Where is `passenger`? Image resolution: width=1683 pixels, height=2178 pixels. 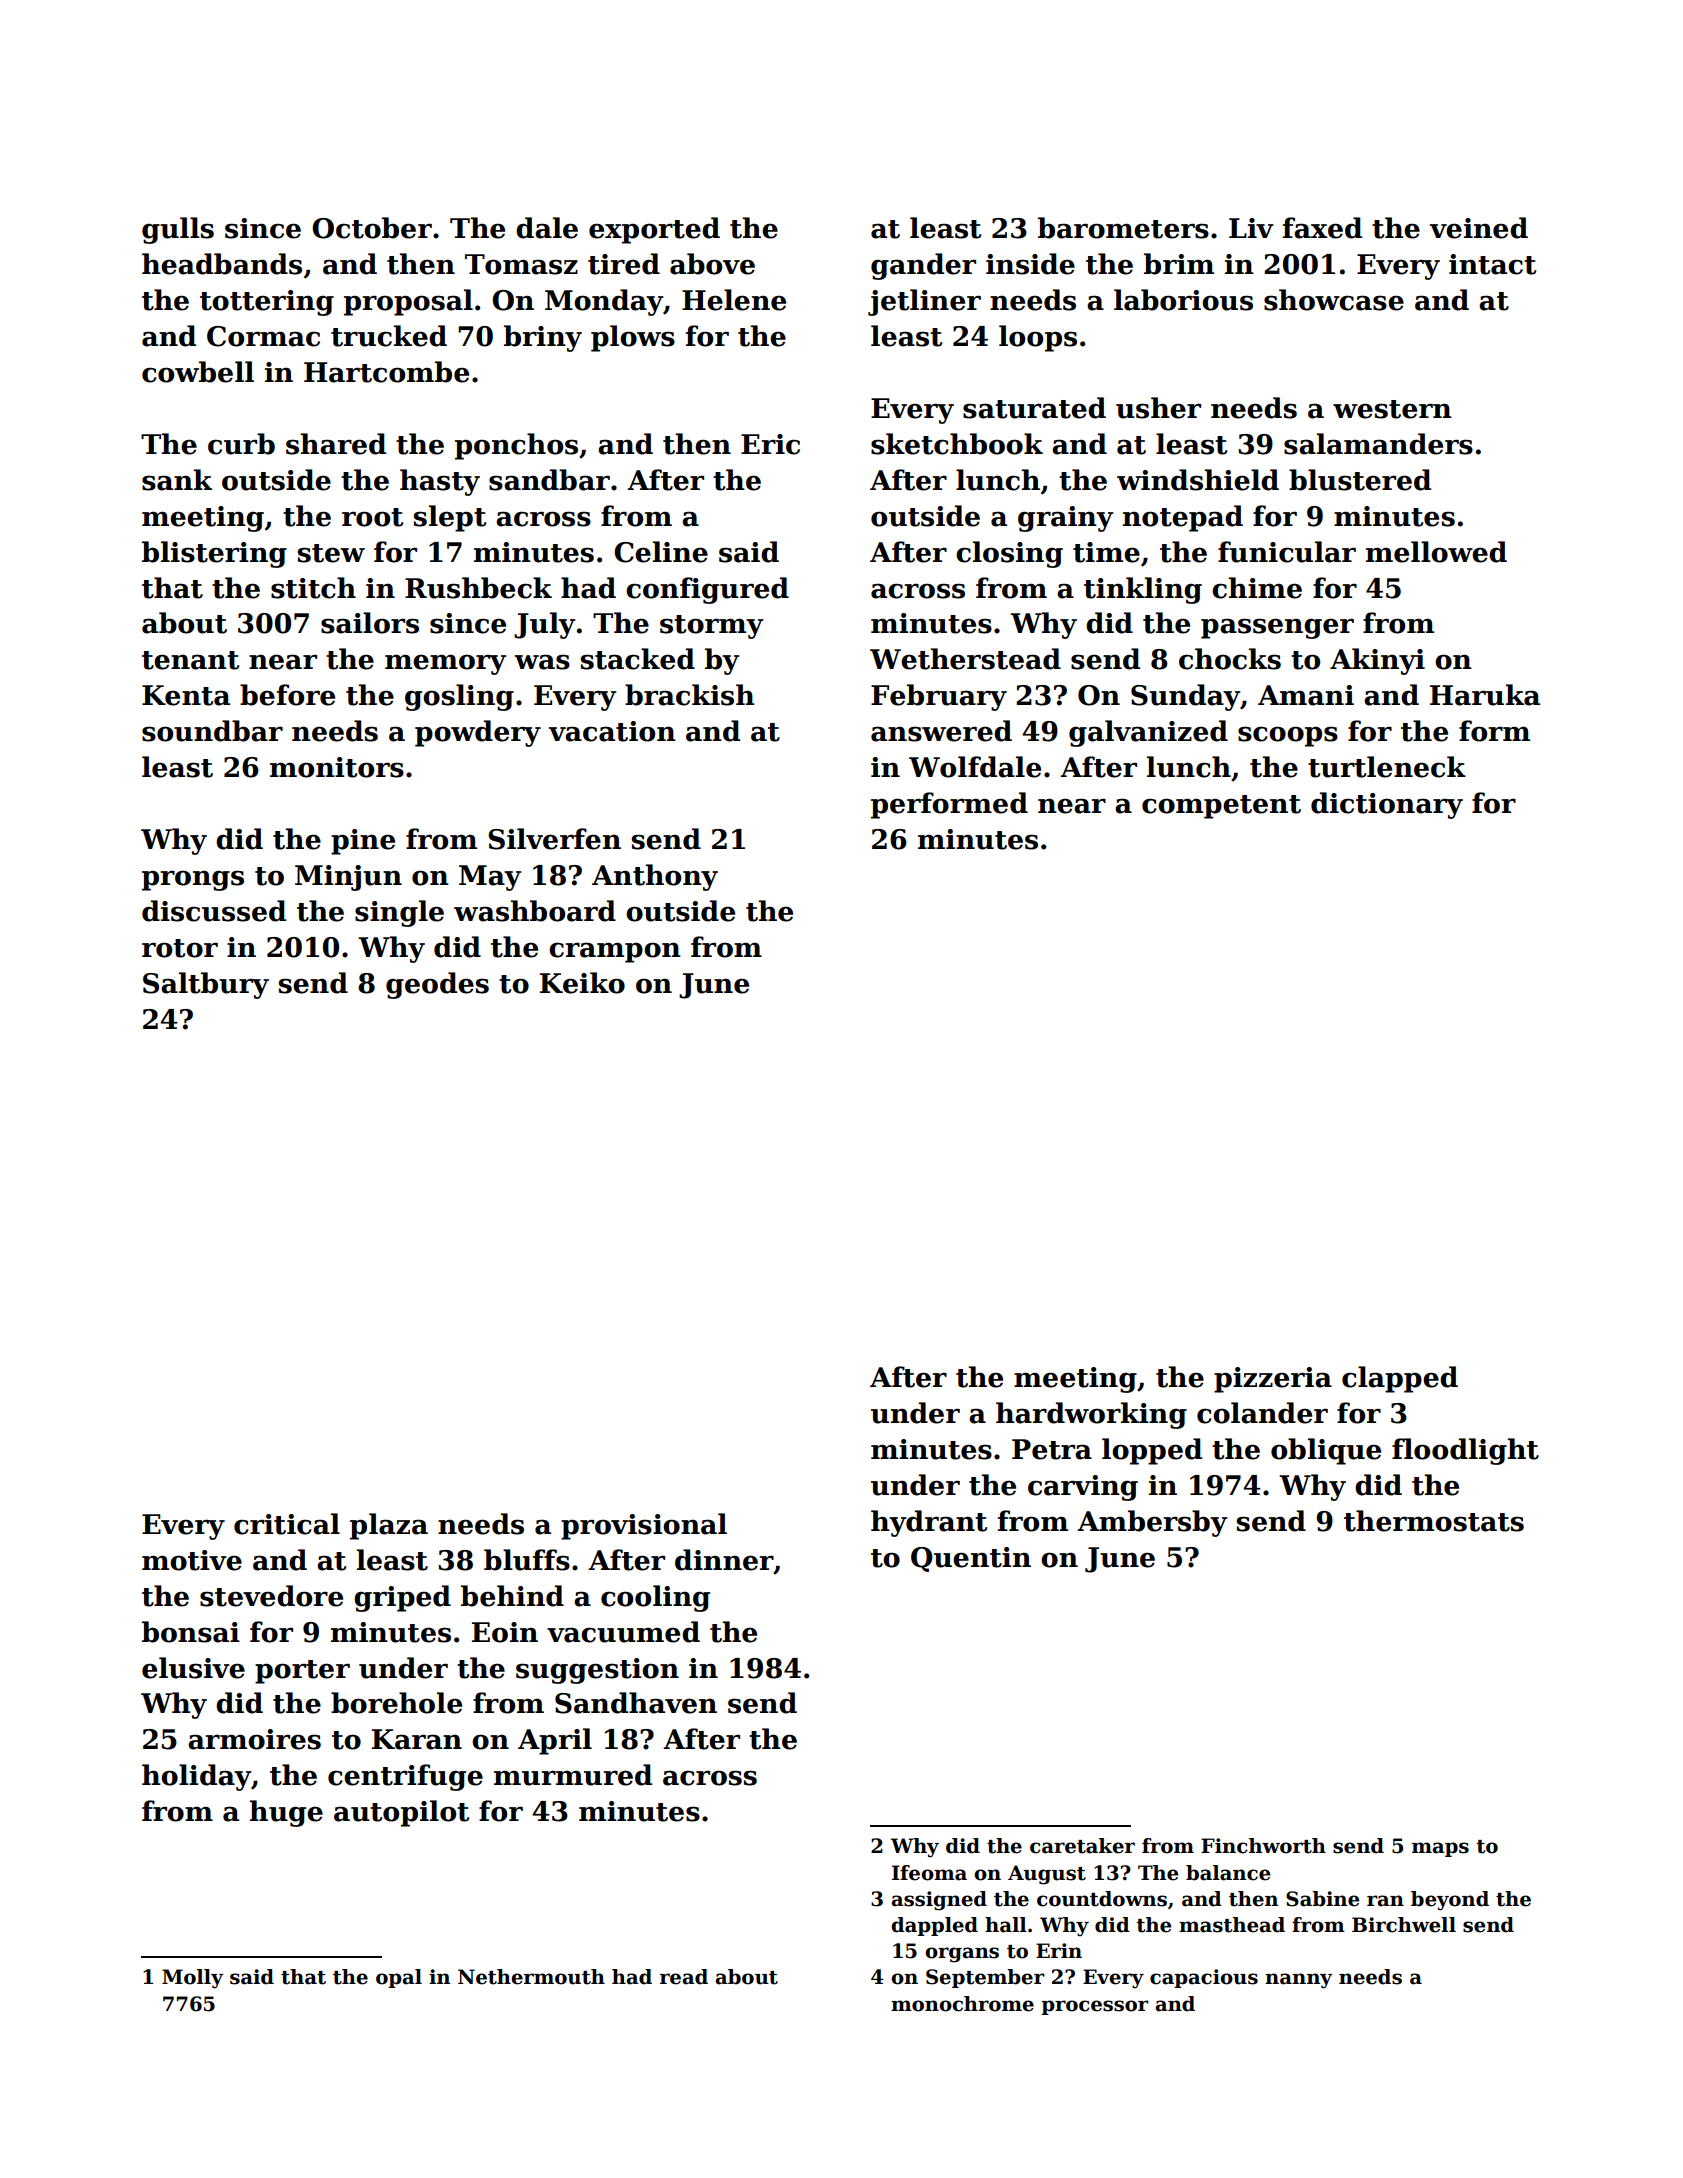
passenger is located at coordinates (1277, 628).
